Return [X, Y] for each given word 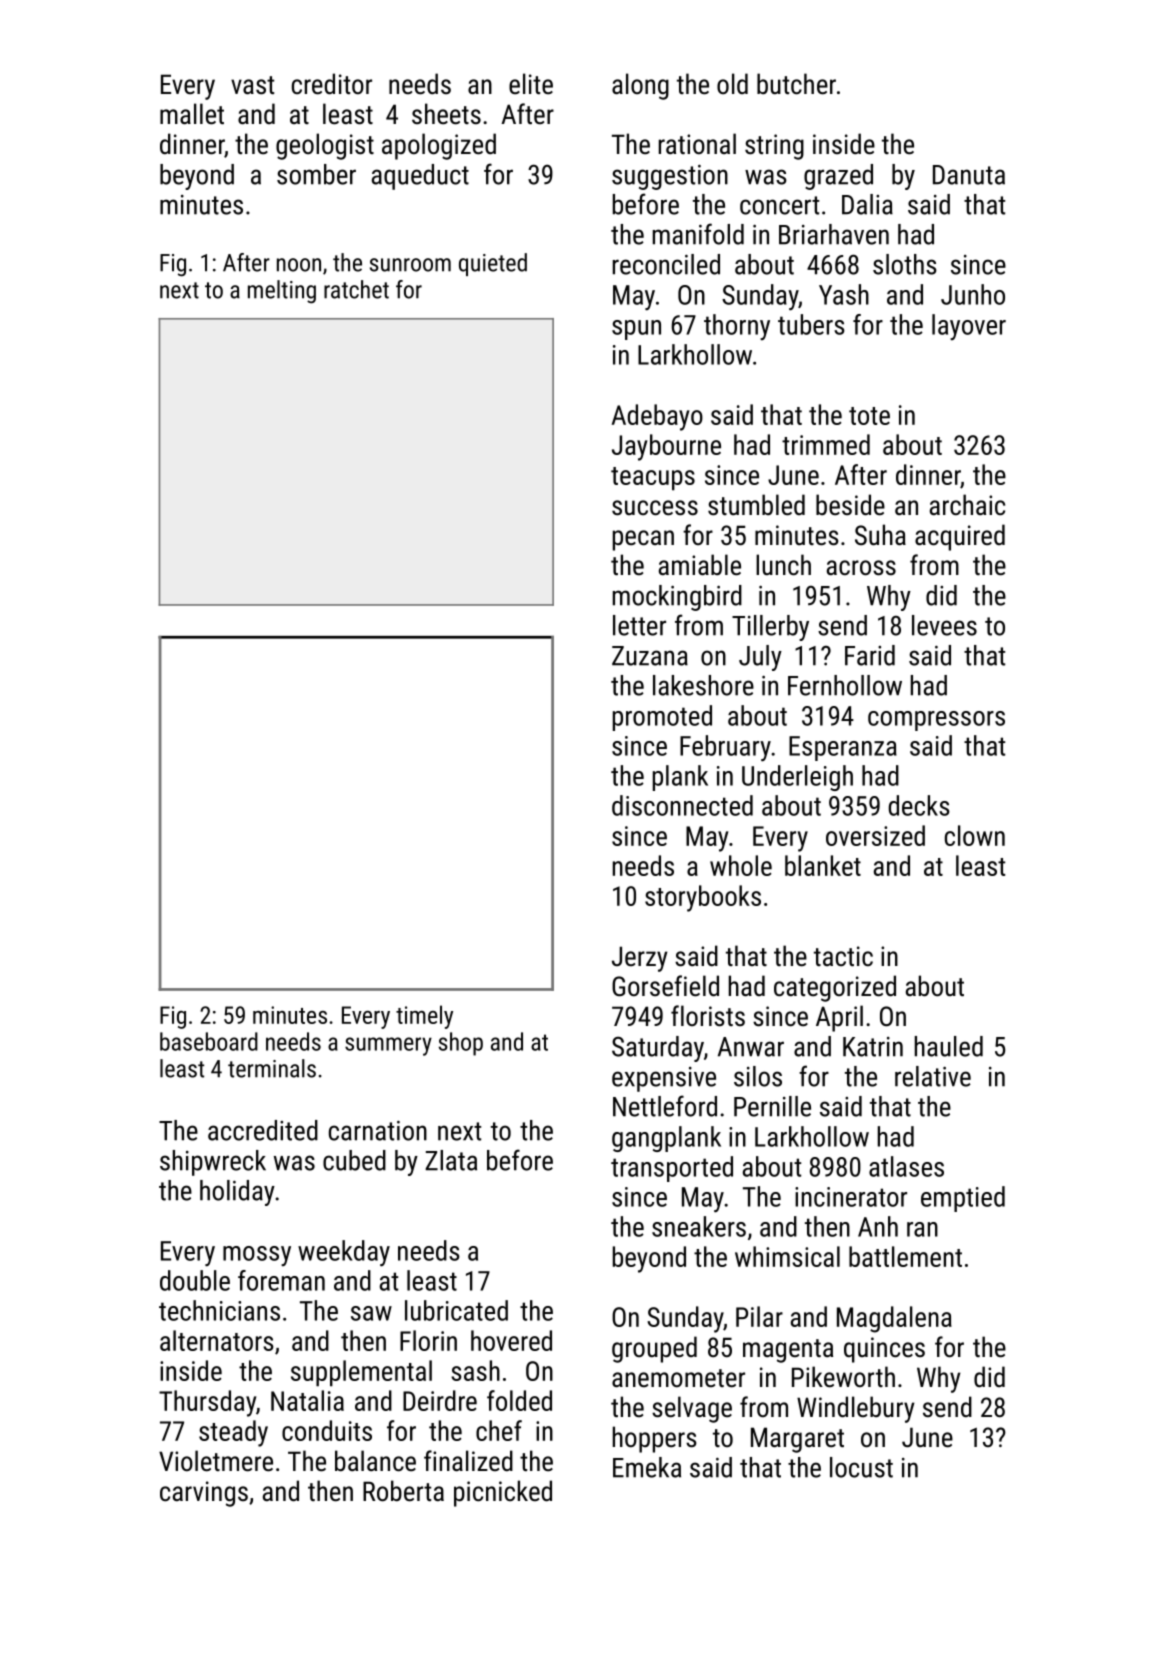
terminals [272, 1068]
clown [975, 835]
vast [252, 85]
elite [531, 84]
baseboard [209, 1041]
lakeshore [703, 685]
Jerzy [640, 959]
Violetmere [216, 1461]
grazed [838, 177]
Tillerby [770, 628]
